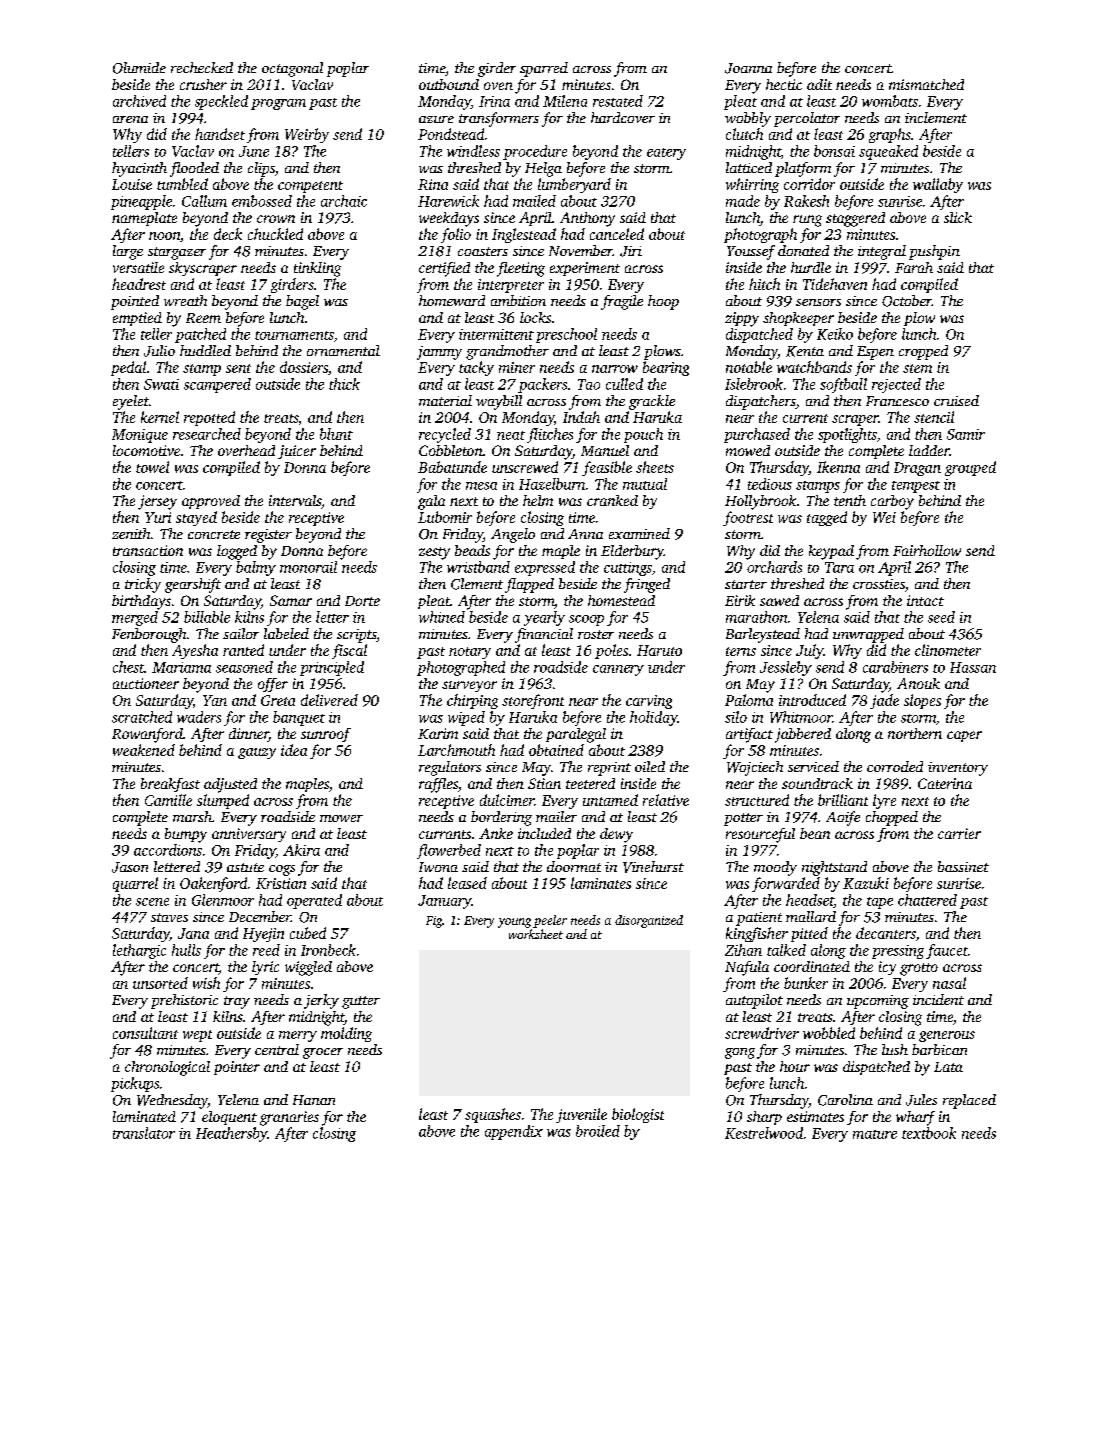  I want to click on Akira, so click(301, 850).
